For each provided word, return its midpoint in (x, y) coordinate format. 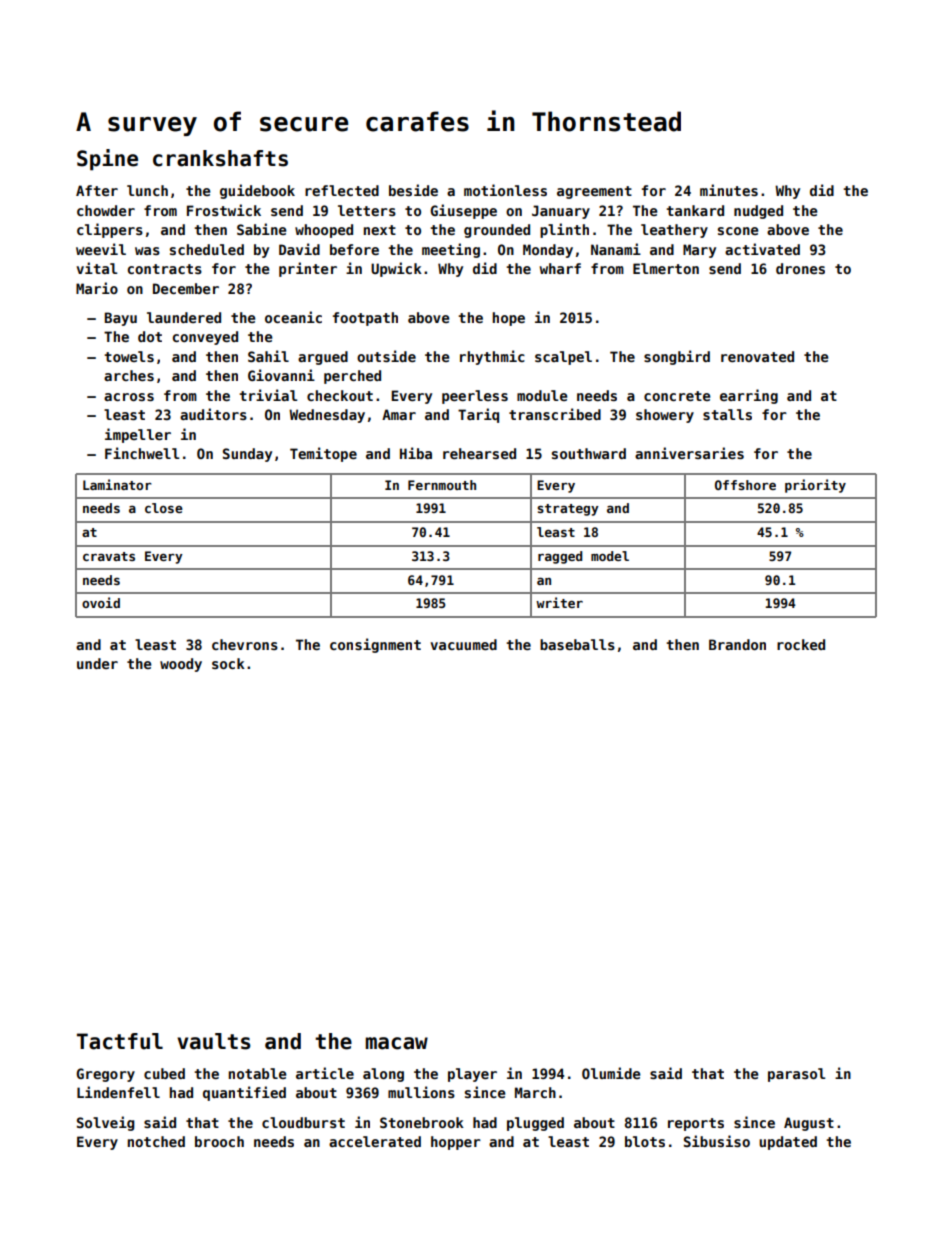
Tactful (120, 1041)
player (472, 1075)
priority (815, 486)
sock (228, 663)
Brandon (737, 644)
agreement (594, 192)
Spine (107, 160)
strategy (568, 510)
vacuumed (463, 644)
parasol (796, 1075)
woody (181, 665)
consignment (375, 645)
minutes (729, 190)
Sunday (247, 455)
